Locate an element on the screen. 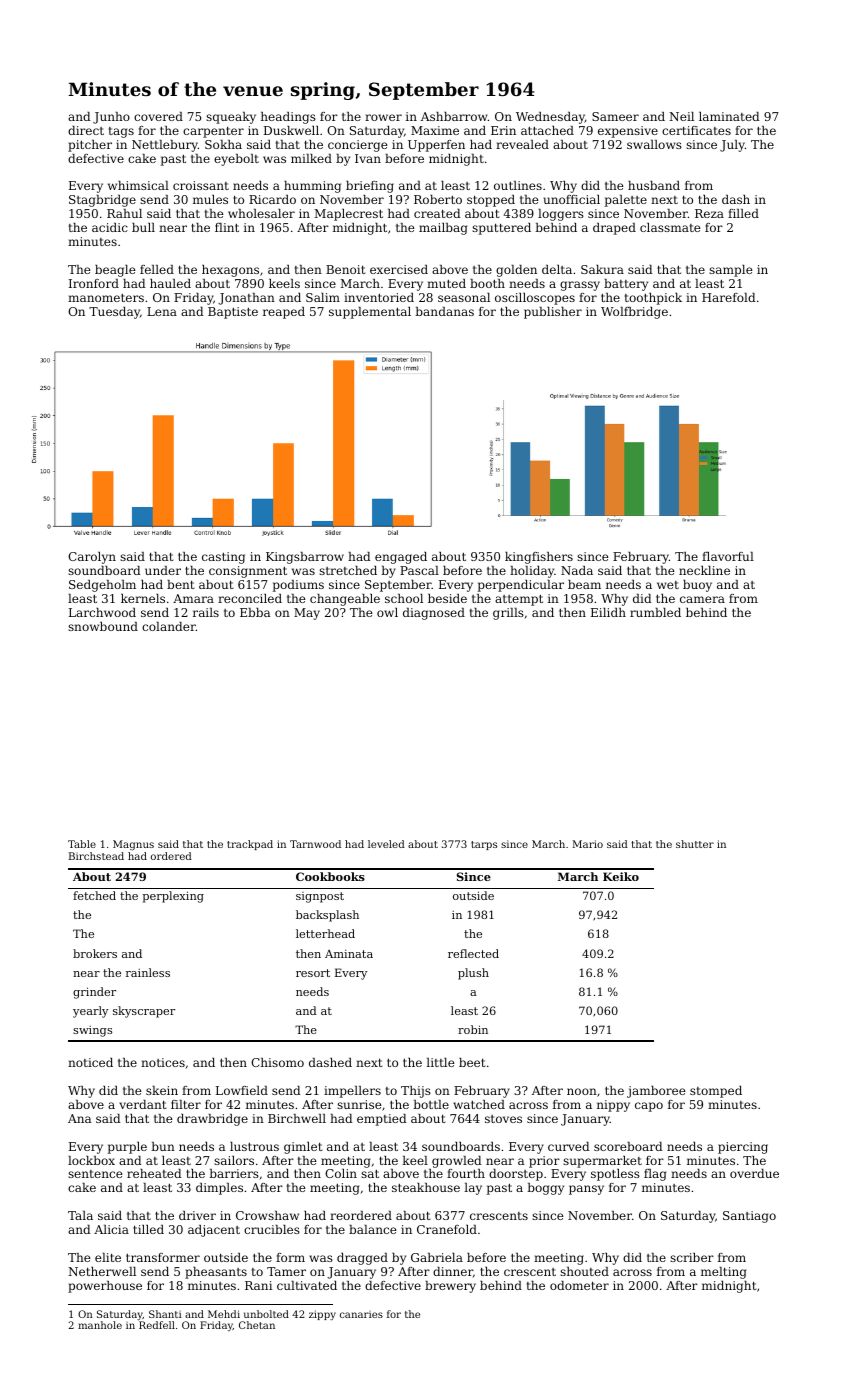 Image resolution: width=849 pixels, height=1400 pixels. Keiko is located at coordinates (621, 876).
